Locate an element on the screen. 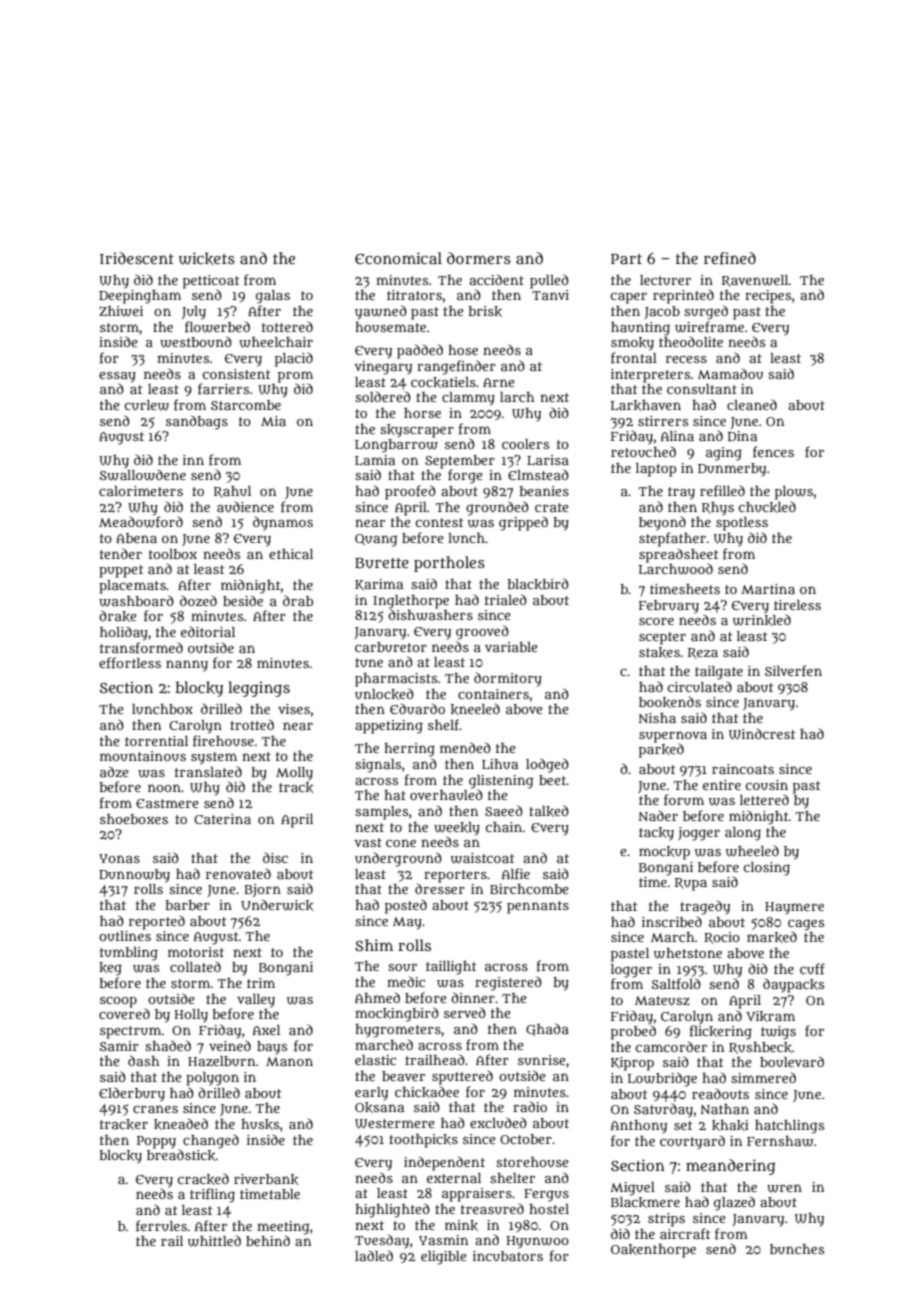 The height and width of the screenshot is (1308, 924). beyond is located at coordinates (662, 523).
